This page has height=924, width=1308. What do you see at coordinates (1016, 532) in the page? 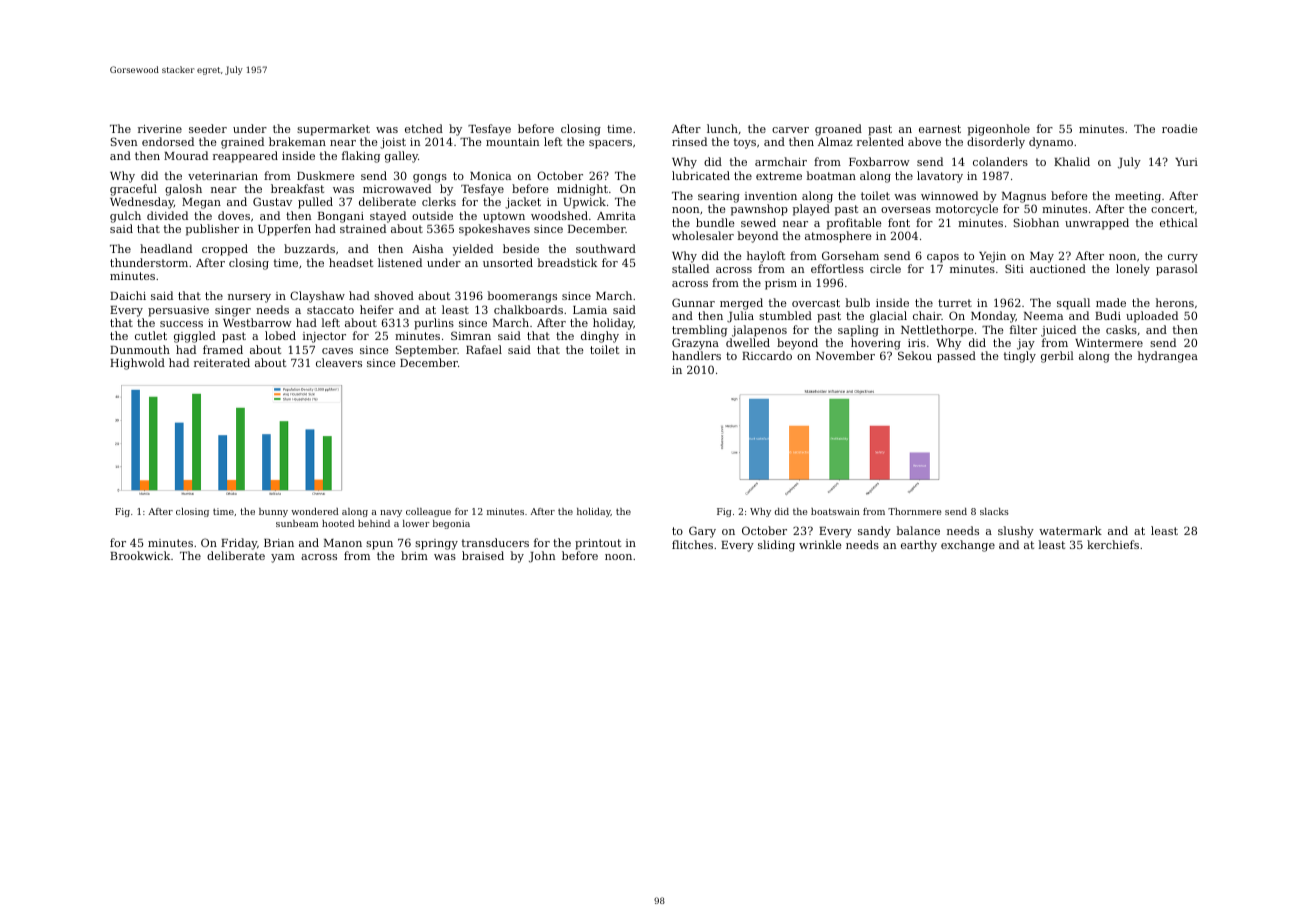
I see `slushy` at bounding box center [1016, 532].
